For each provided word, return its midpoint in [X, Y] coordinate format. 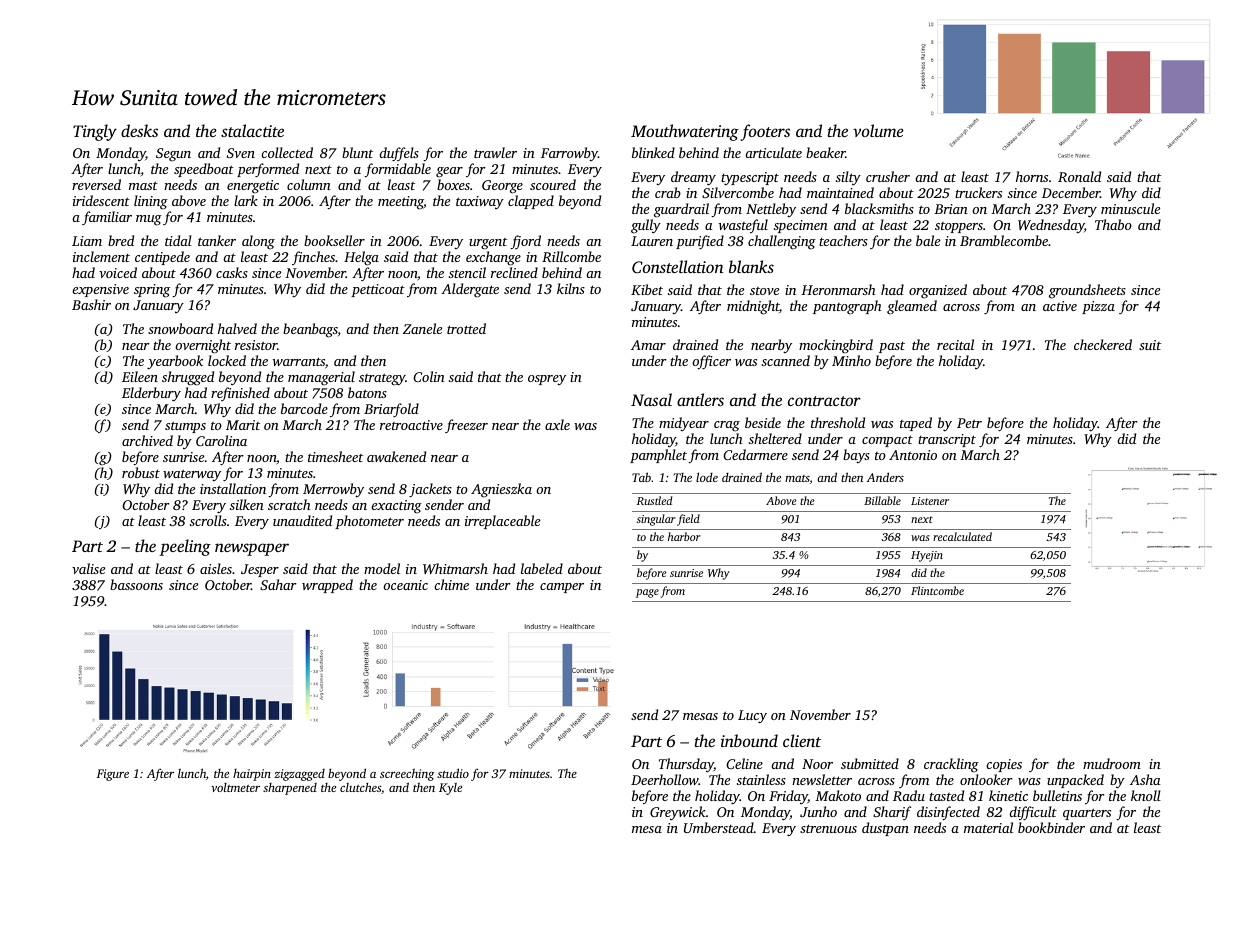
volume [878, 130]
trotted [466, 328]
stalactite [252, 130]
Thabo [1113, 224]
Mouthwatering [685, 132]
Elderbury [151, 394]
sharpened [290, 789]
